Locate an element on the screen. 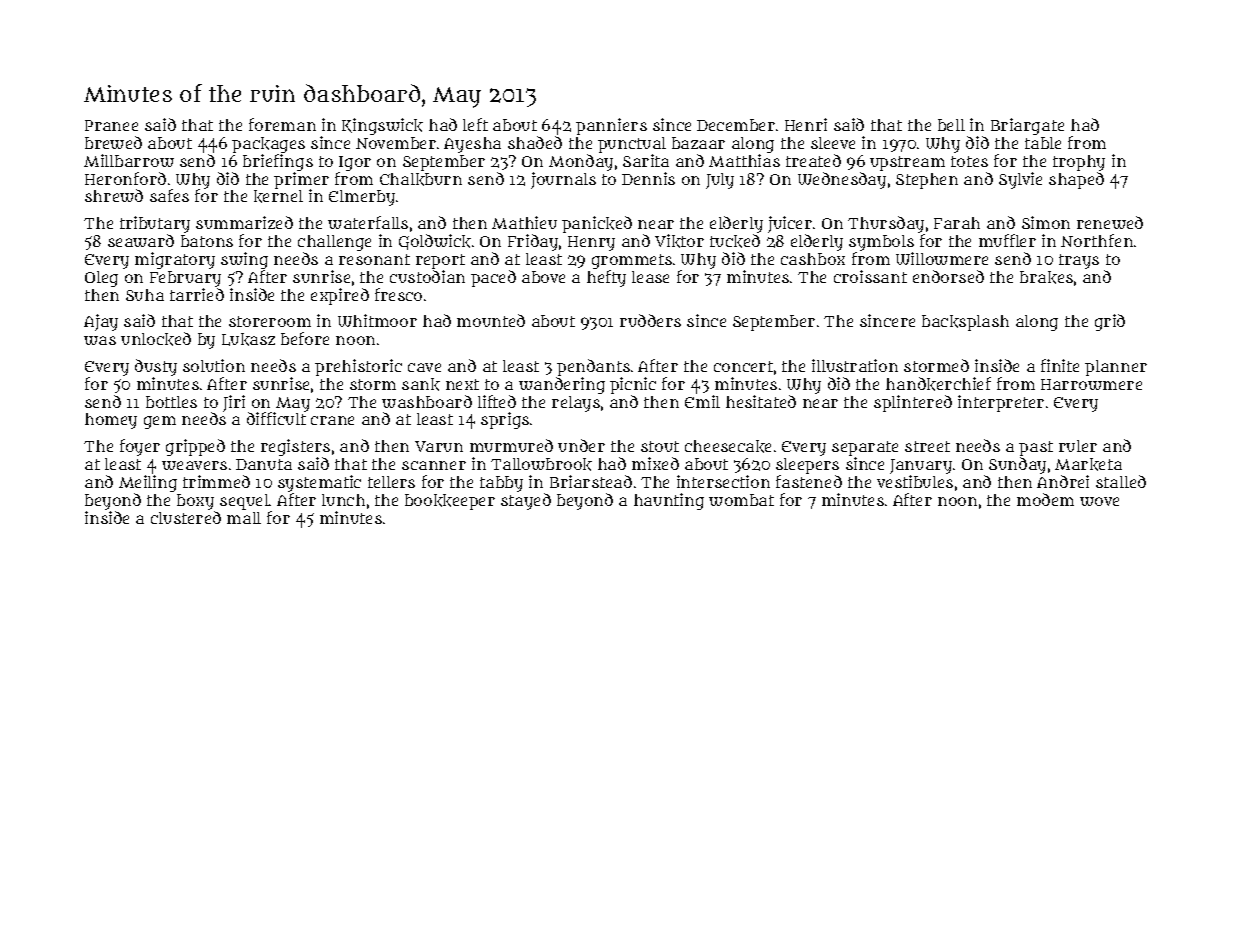 The image size is (1233, 952). wombat is located at coordinates (741, 500).
